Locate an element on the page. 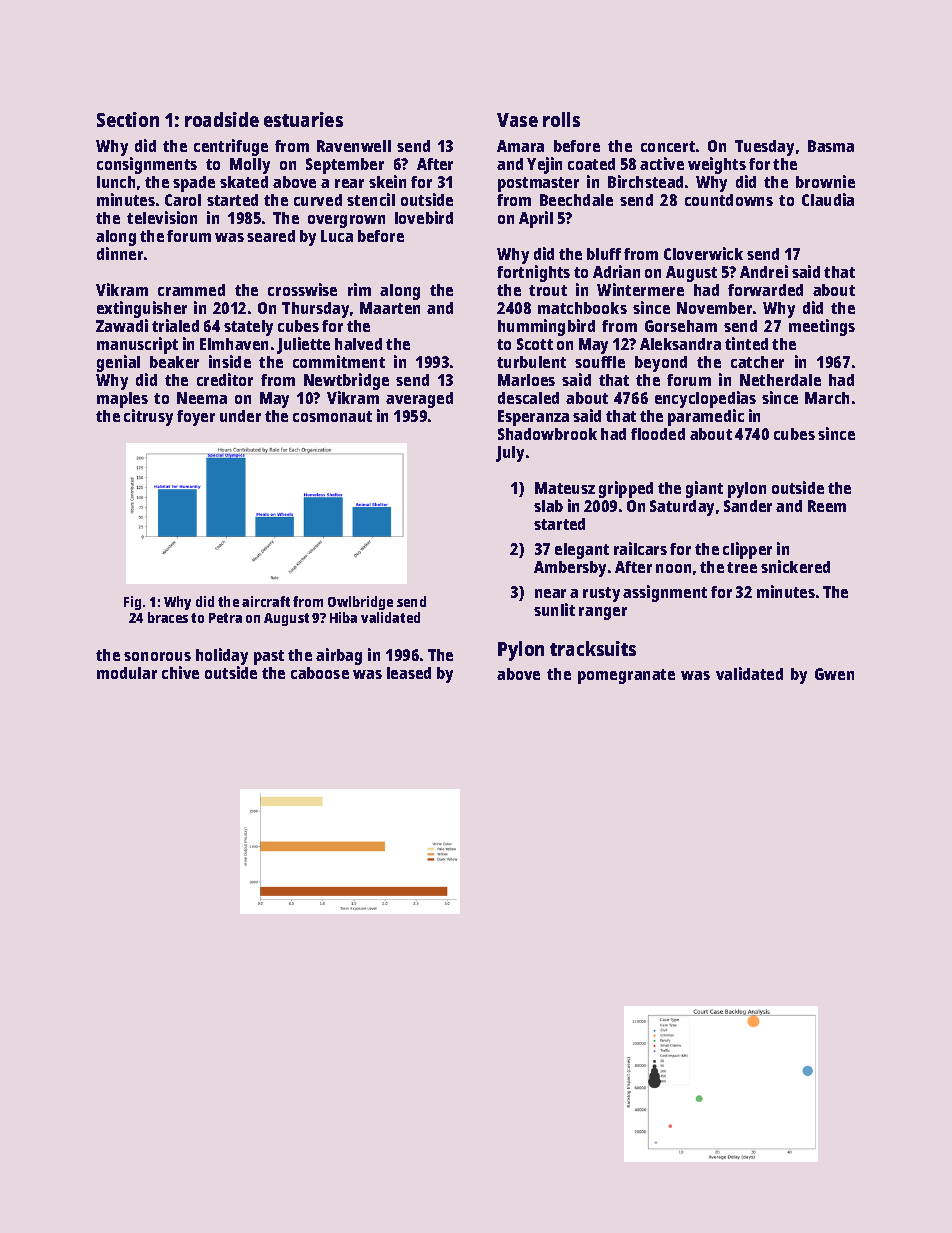 This document has width=952, height=1233. noon is located at coordinates (673, 568).
